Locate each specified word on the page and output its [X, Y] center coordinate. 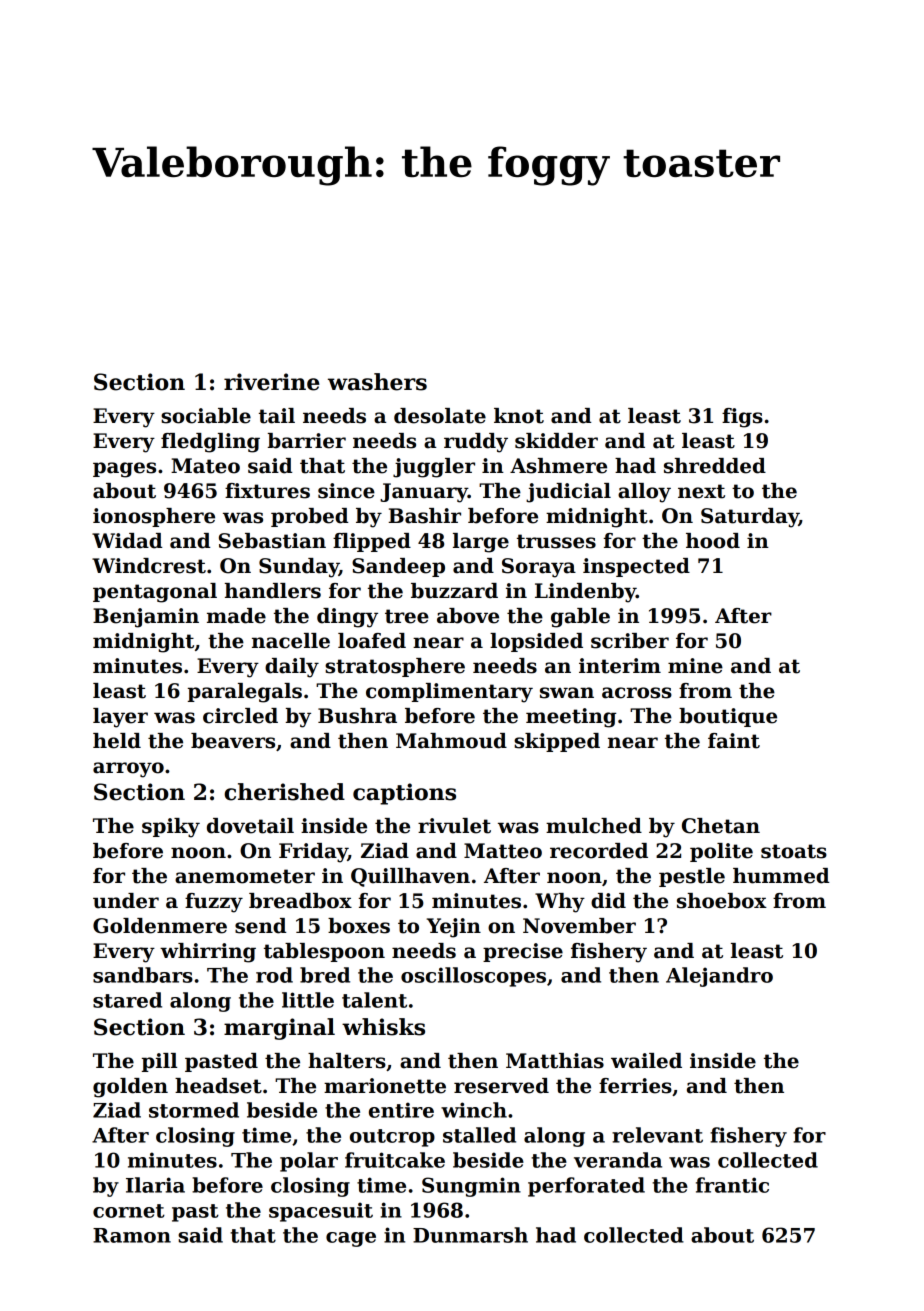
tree [407, 616]
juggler [434, 468]
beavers [233, 741]
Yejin [454, 928]
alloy [644, 493]
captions [404, 794]
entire [401, 1110]
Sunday [299, 568]
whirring [208, 953]
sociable [206, 416]
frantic [732, 1185]
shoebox [722, 901]
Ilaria [155, 1185]
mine [695, 666]
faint [734, 741]
